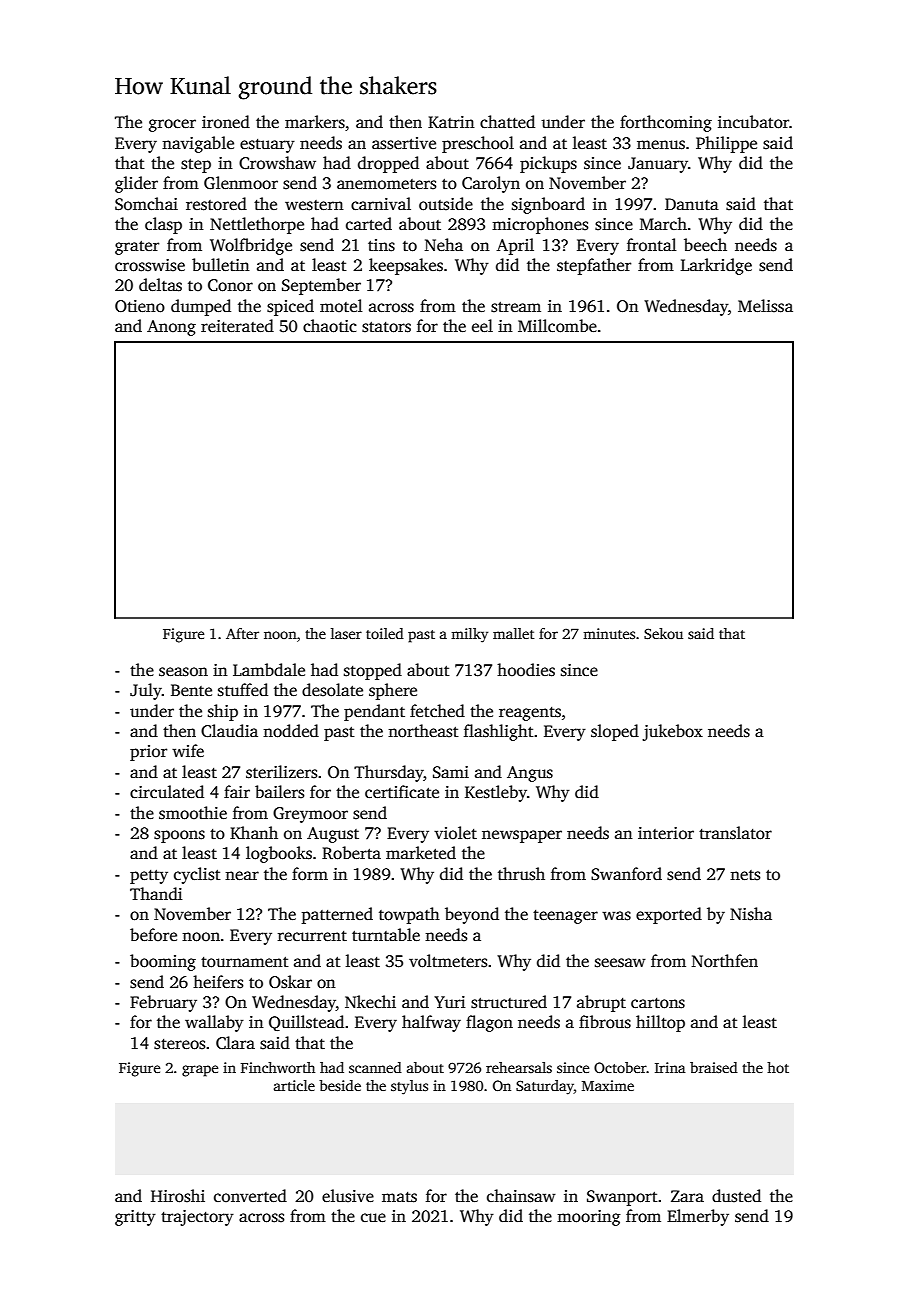  Describe the element at coordinates (163, 1003) in the screenshot. I see `February` at that location.
